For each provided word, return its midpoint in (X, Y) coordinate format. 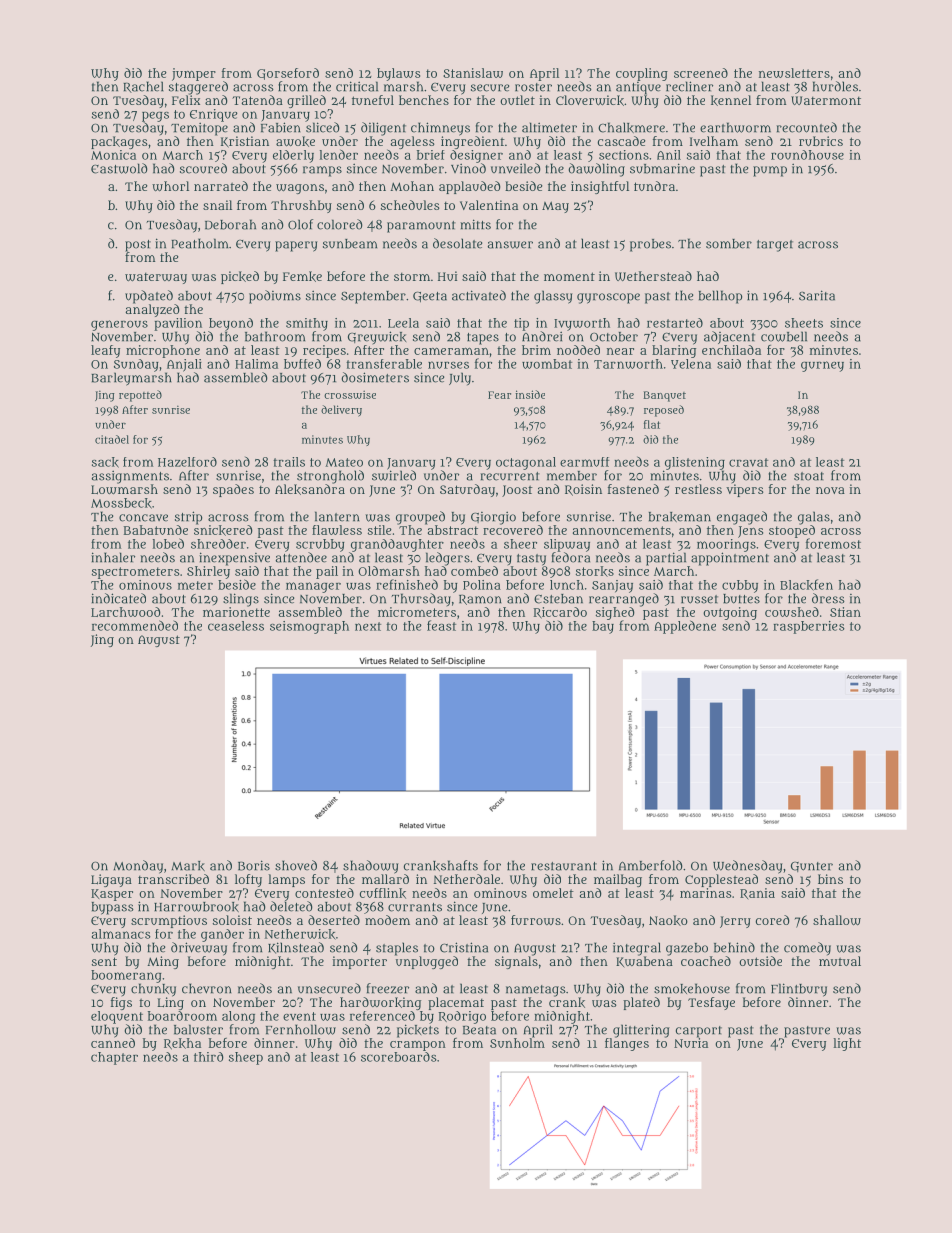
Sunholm (517, 1043)
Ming (163, 962)
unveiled (516, 168)
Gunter (812, 867)
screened (701, 73)
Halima (256, 364)
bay (603, 627)
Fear (499, 395)
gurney (822, 366)
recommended (135, 625)
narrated (221, 186)
